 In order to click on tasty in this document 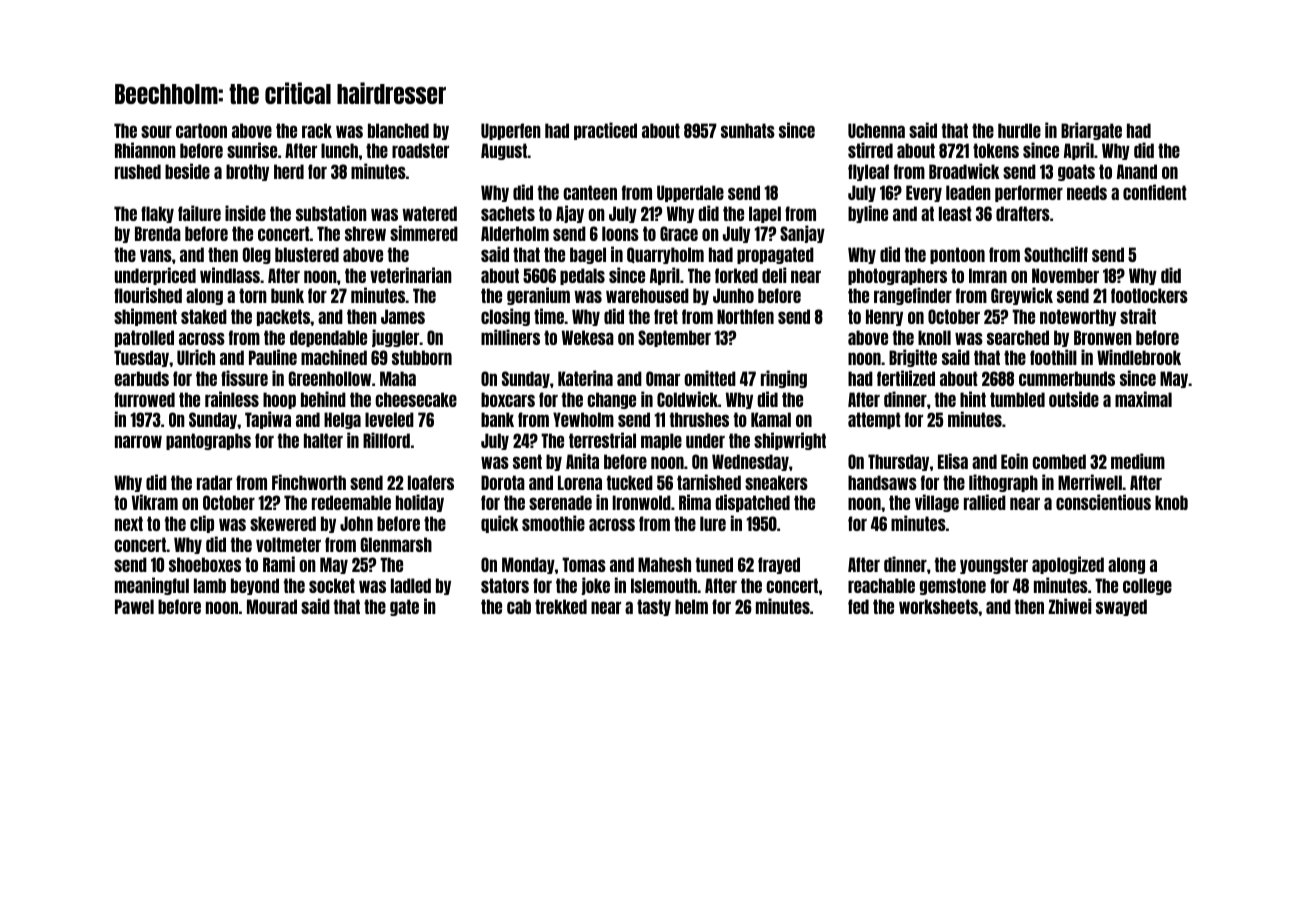, I will do `click(654, 607)`.
